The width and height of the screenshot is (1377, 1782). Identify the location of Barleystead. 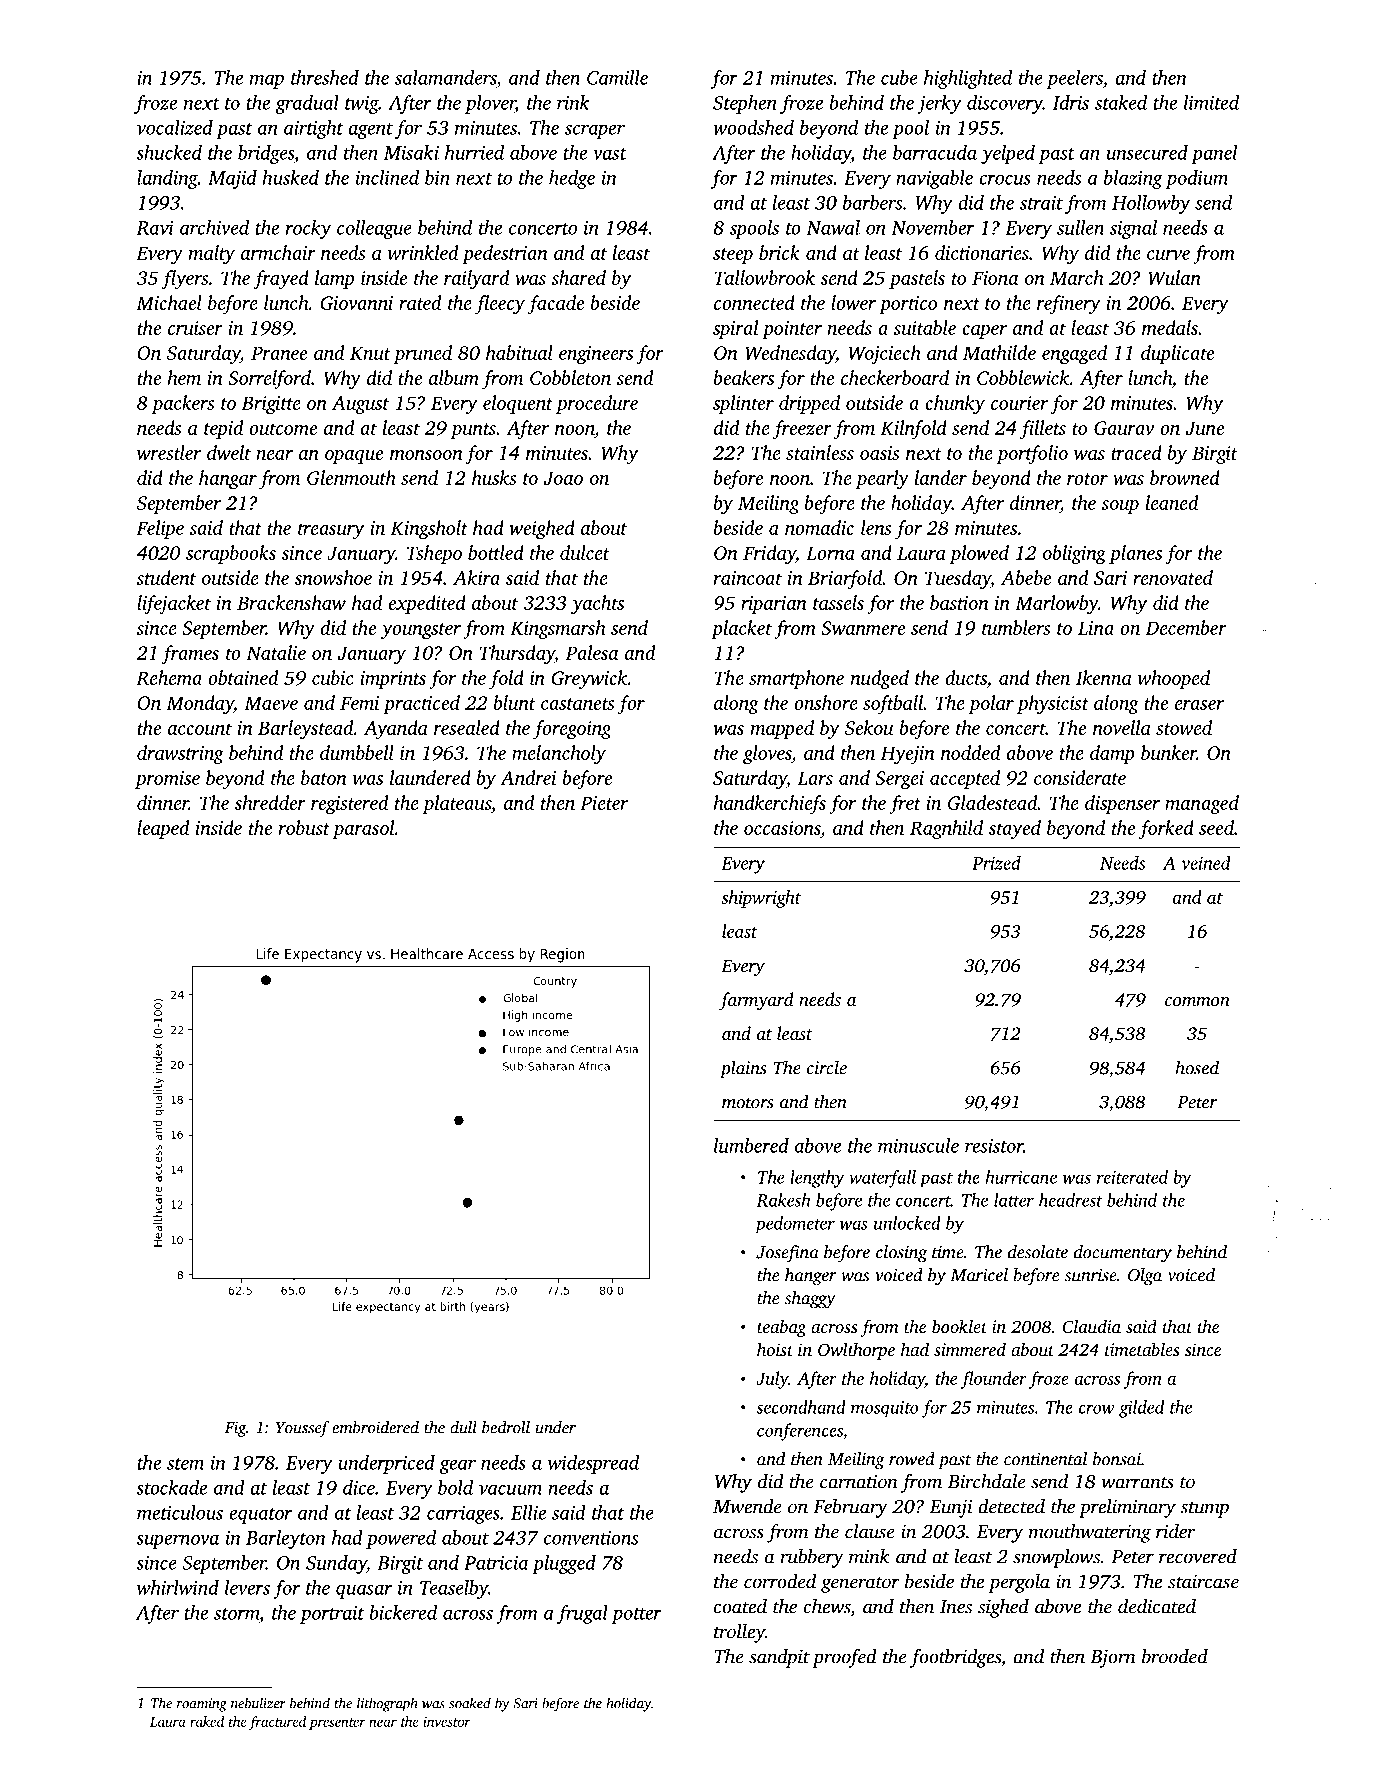
(306, 729).
